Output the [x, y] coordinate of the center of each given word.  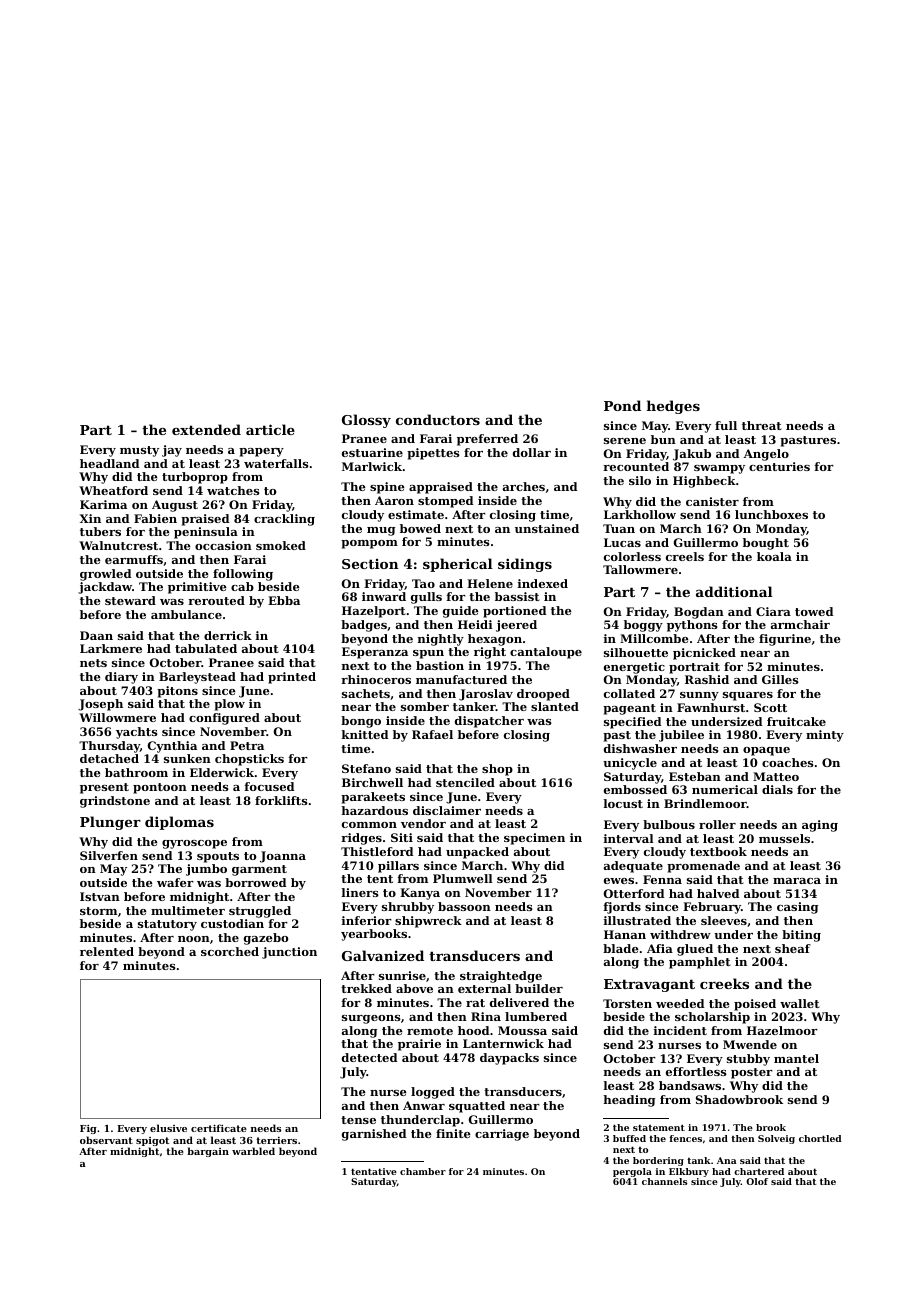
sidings [525, 565]
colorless [632, 556]
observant [106, 1140]
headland [109, 463]
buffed [629, 1138]
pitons [177, 692]
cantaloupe [546, 653]
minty [825, 736]
